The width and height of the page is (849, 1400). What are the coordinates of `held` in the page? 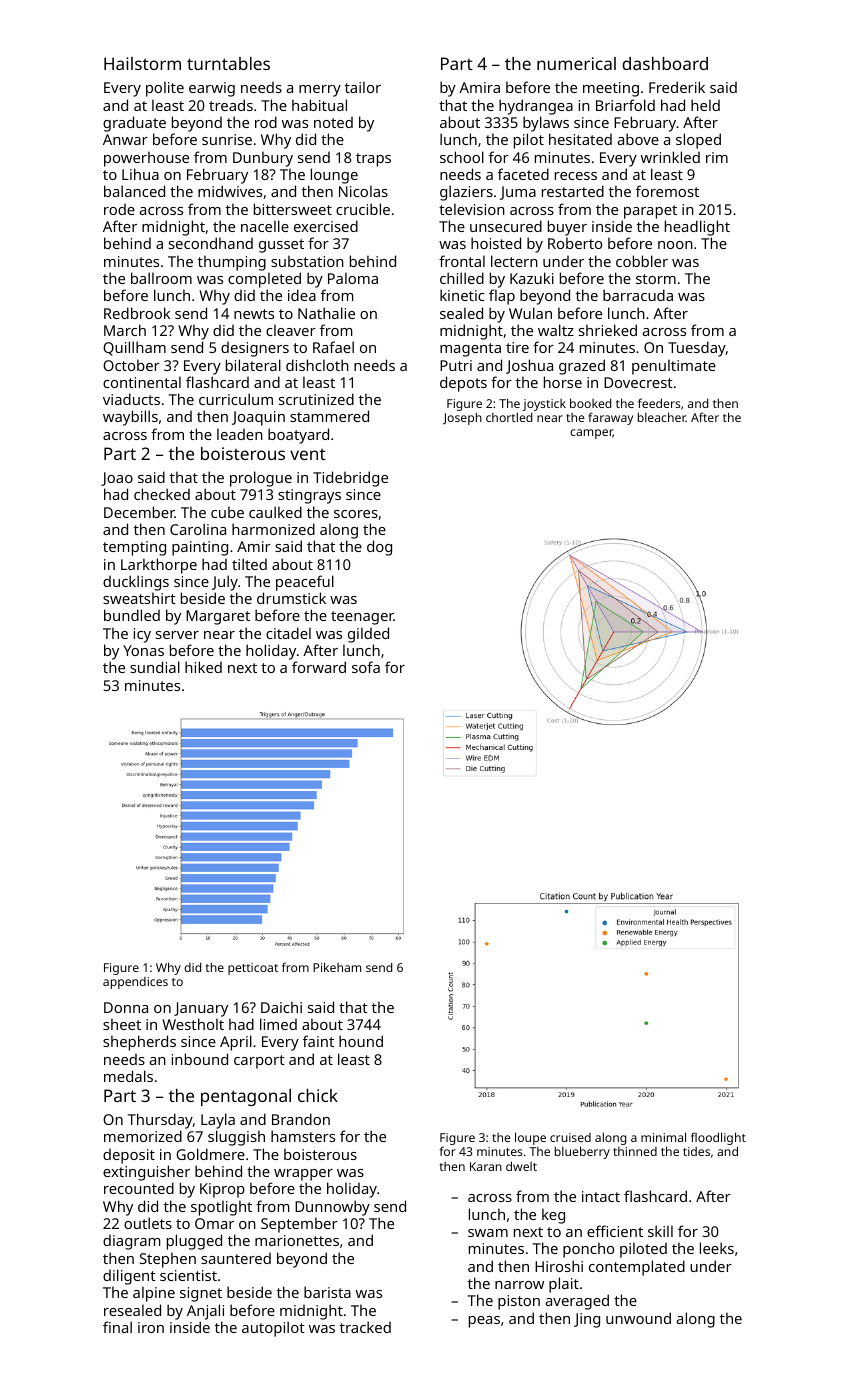 It's located at (705, 105).
